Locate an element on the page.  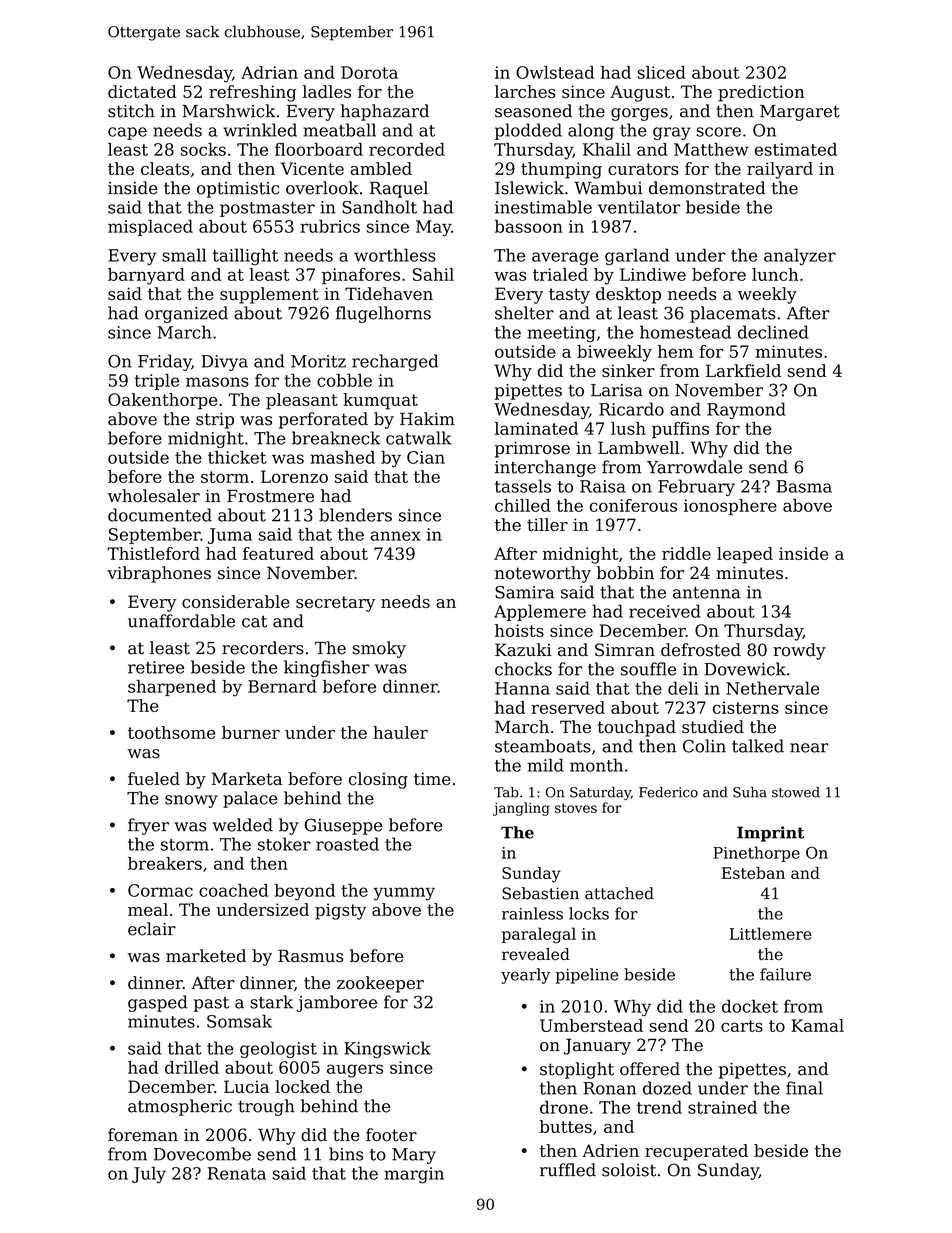
declined is located at coordinates (773, 332).
